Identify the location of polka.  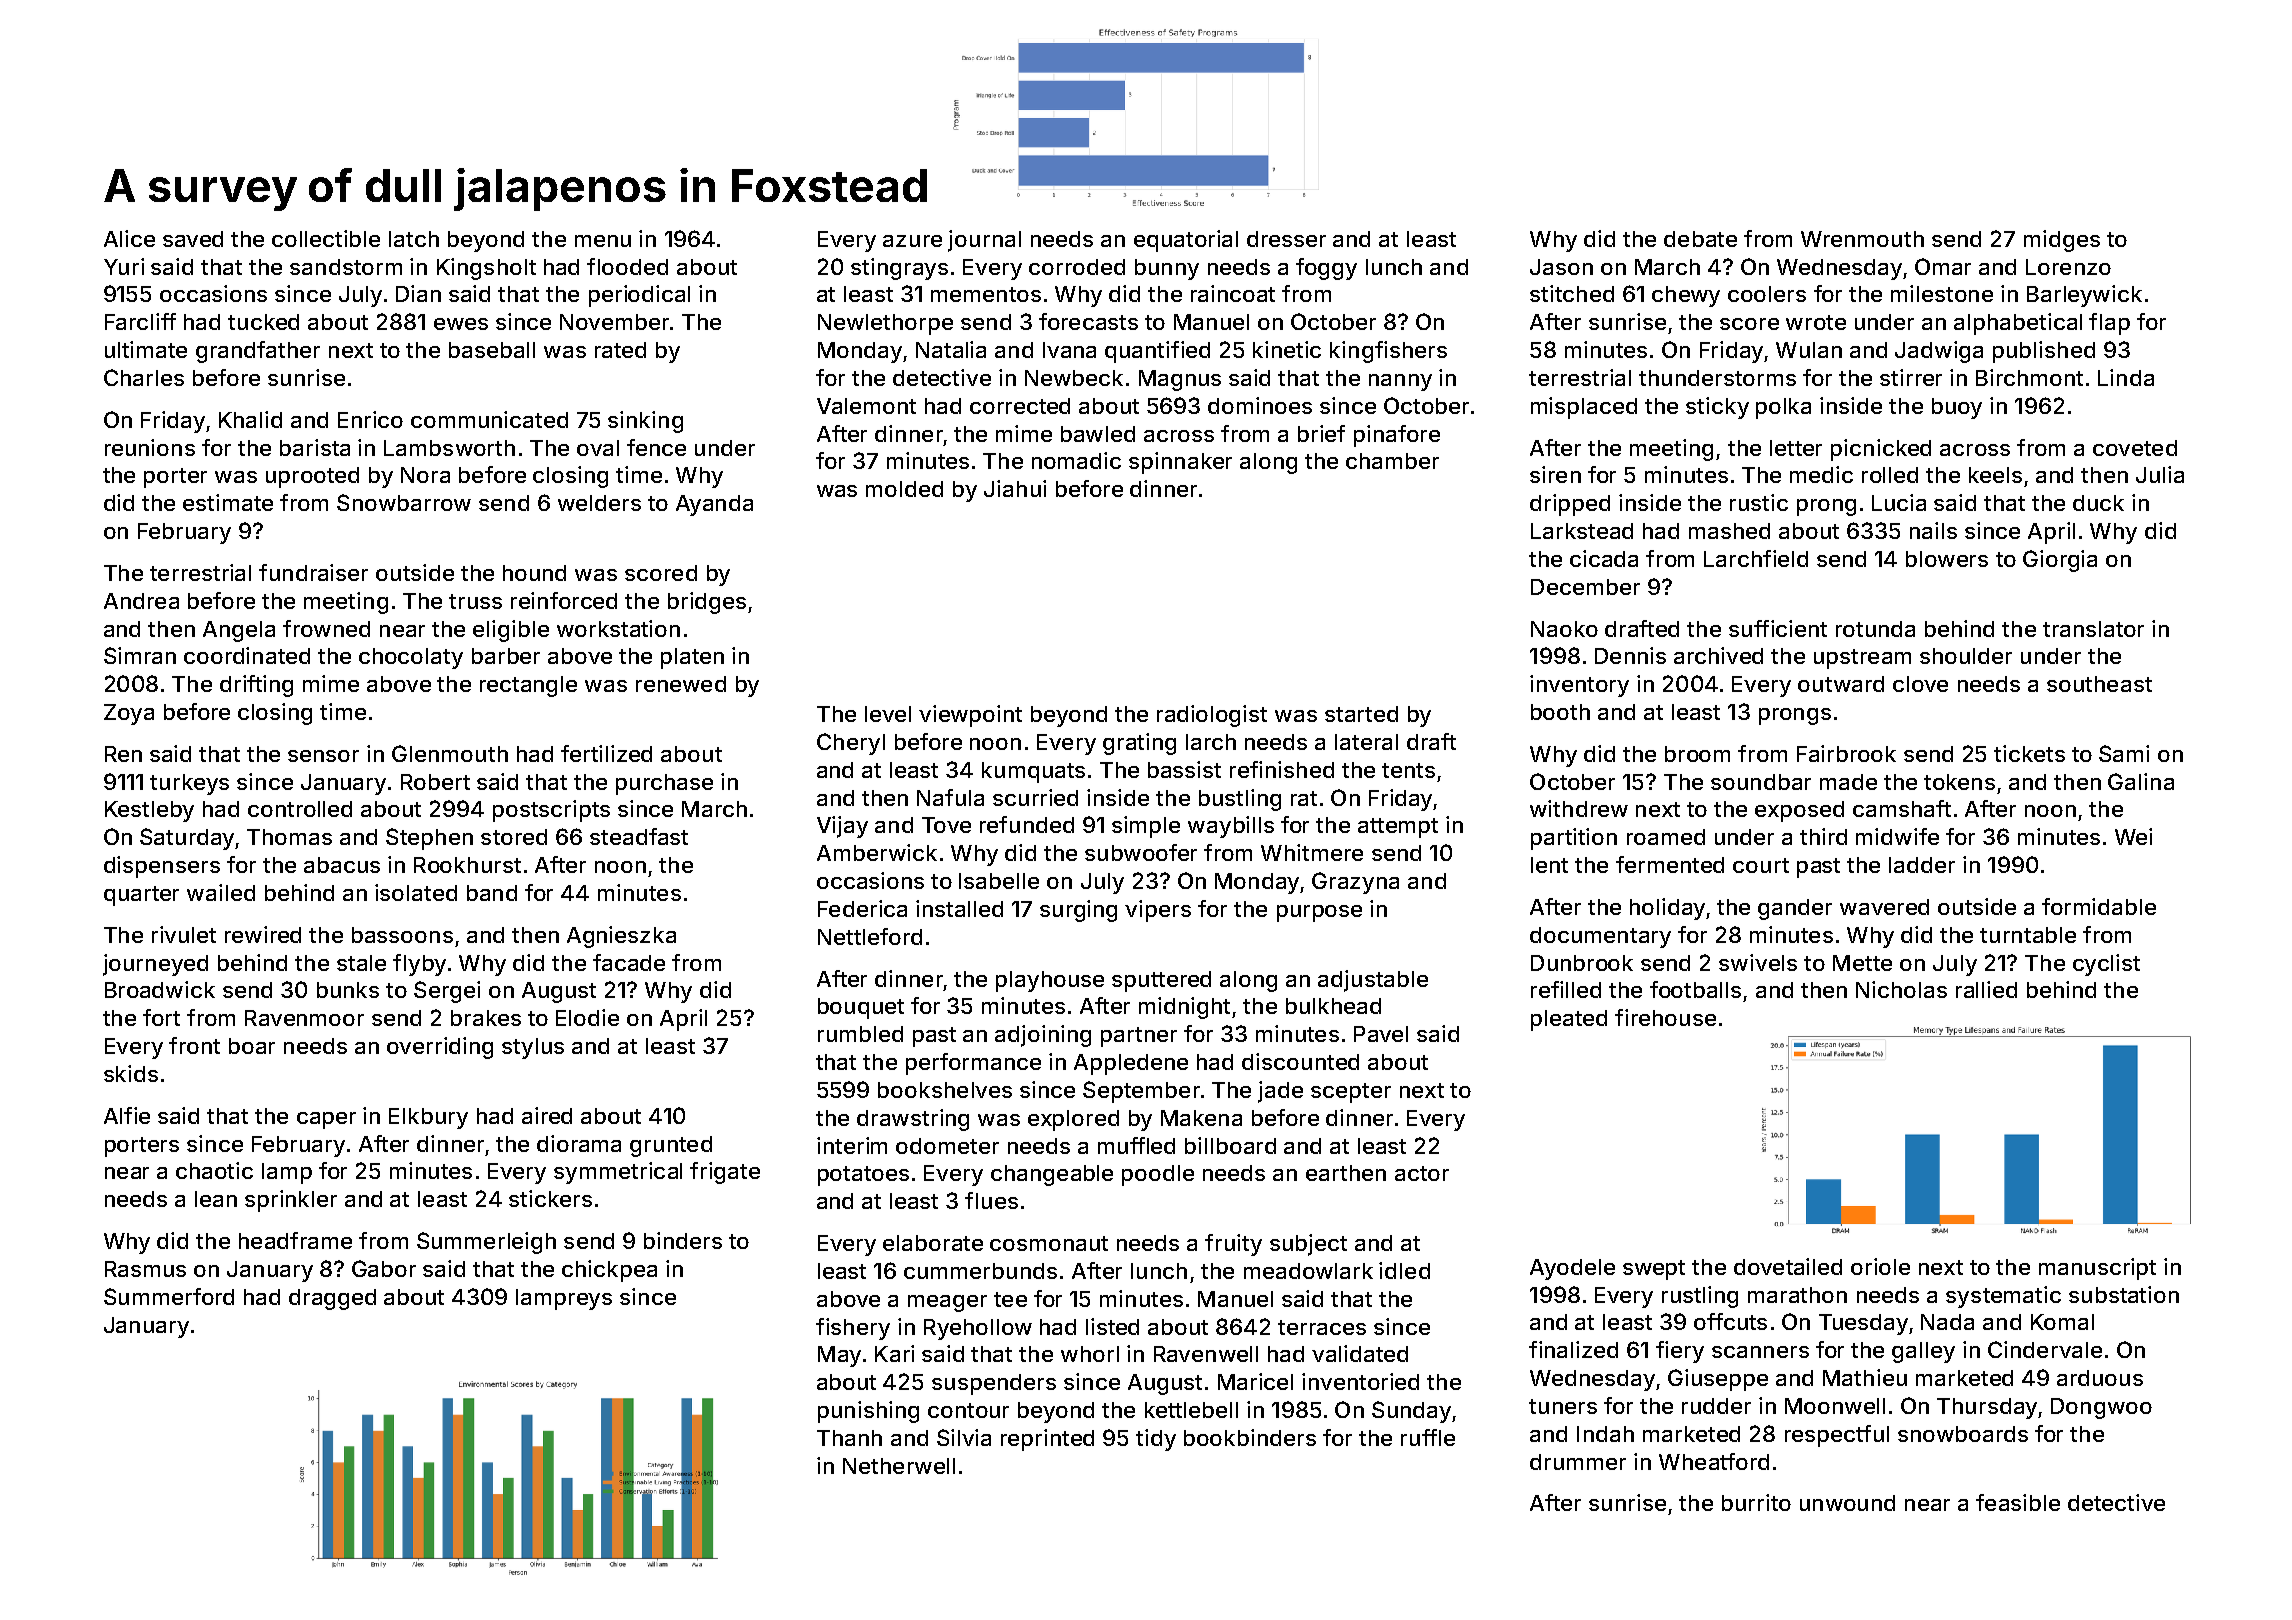
(1783, 408).
